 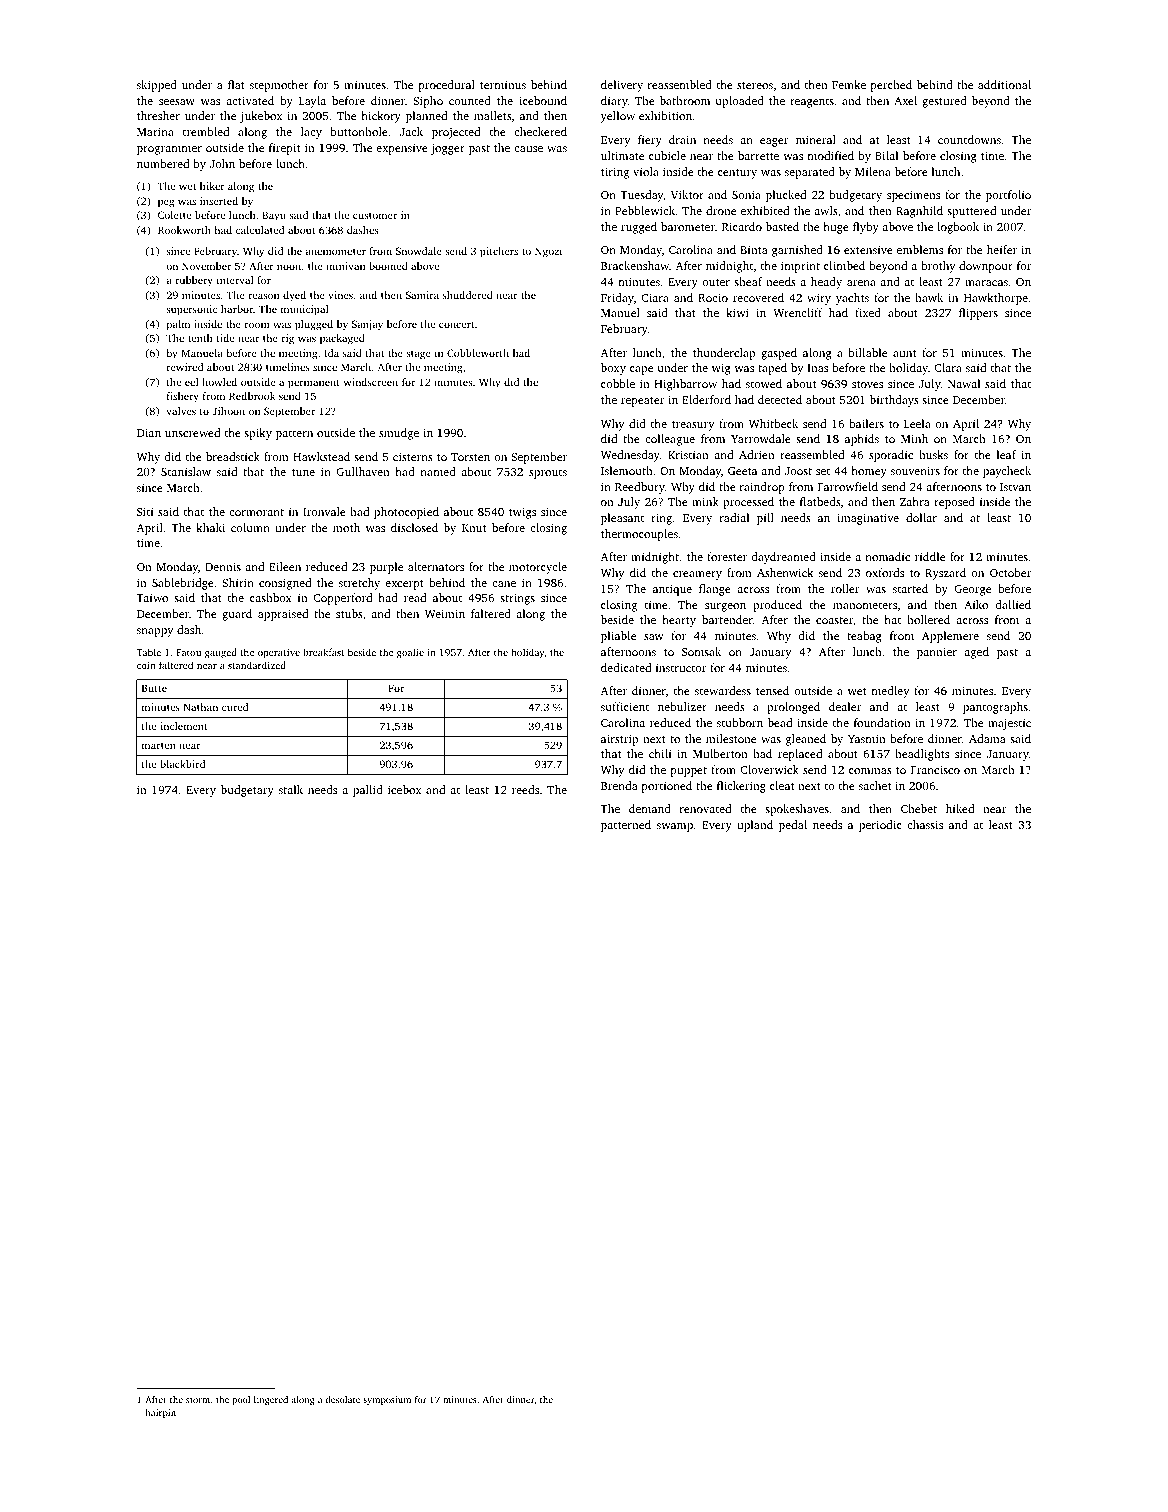 What do you see at coordinates (182, 764) in the screenshot?
I see `blackbird` at bounding box center [182, 764].
